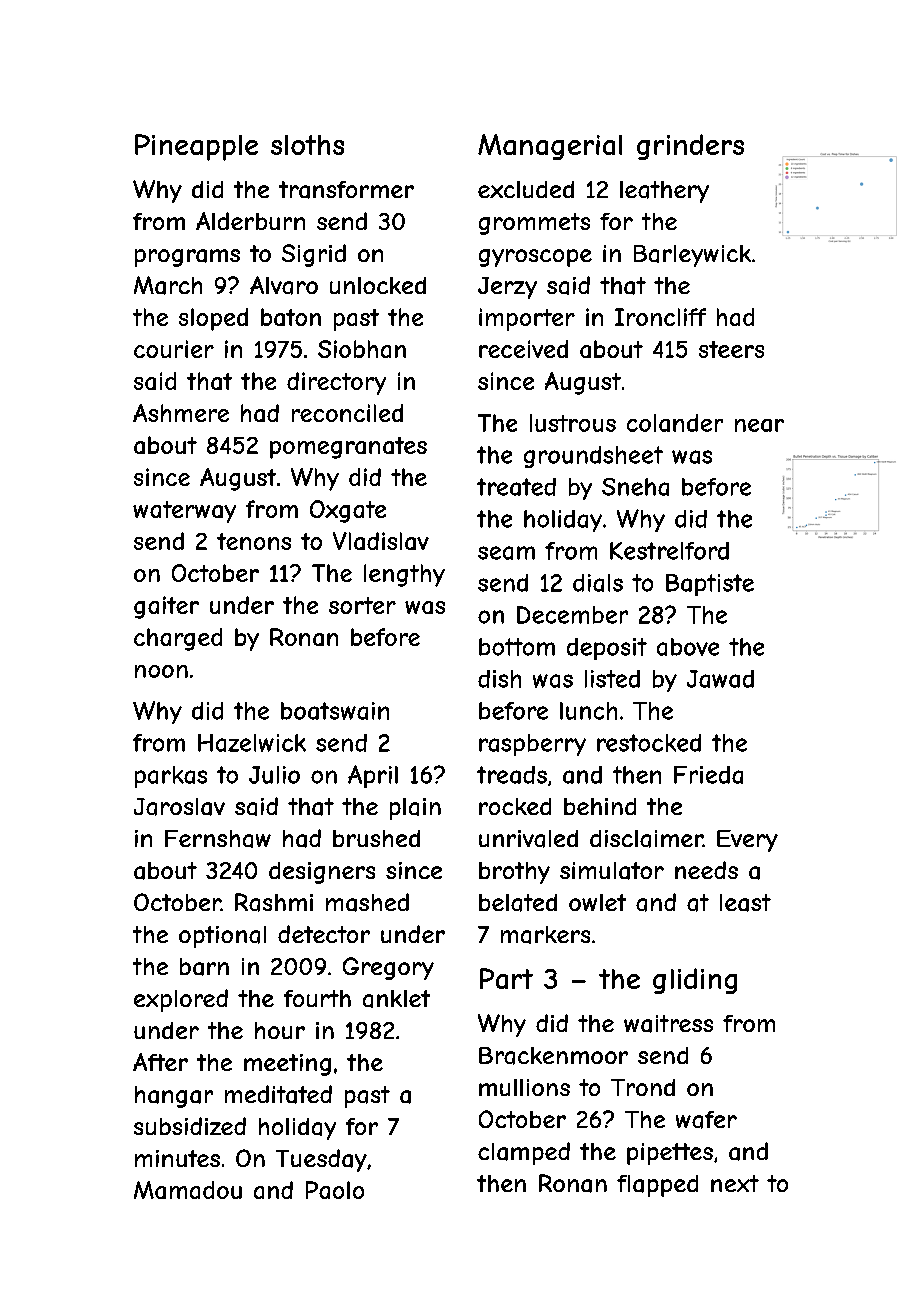  Describe the element at coordinates (695, 981) in the screenshot. I see `gliding` at that location.
